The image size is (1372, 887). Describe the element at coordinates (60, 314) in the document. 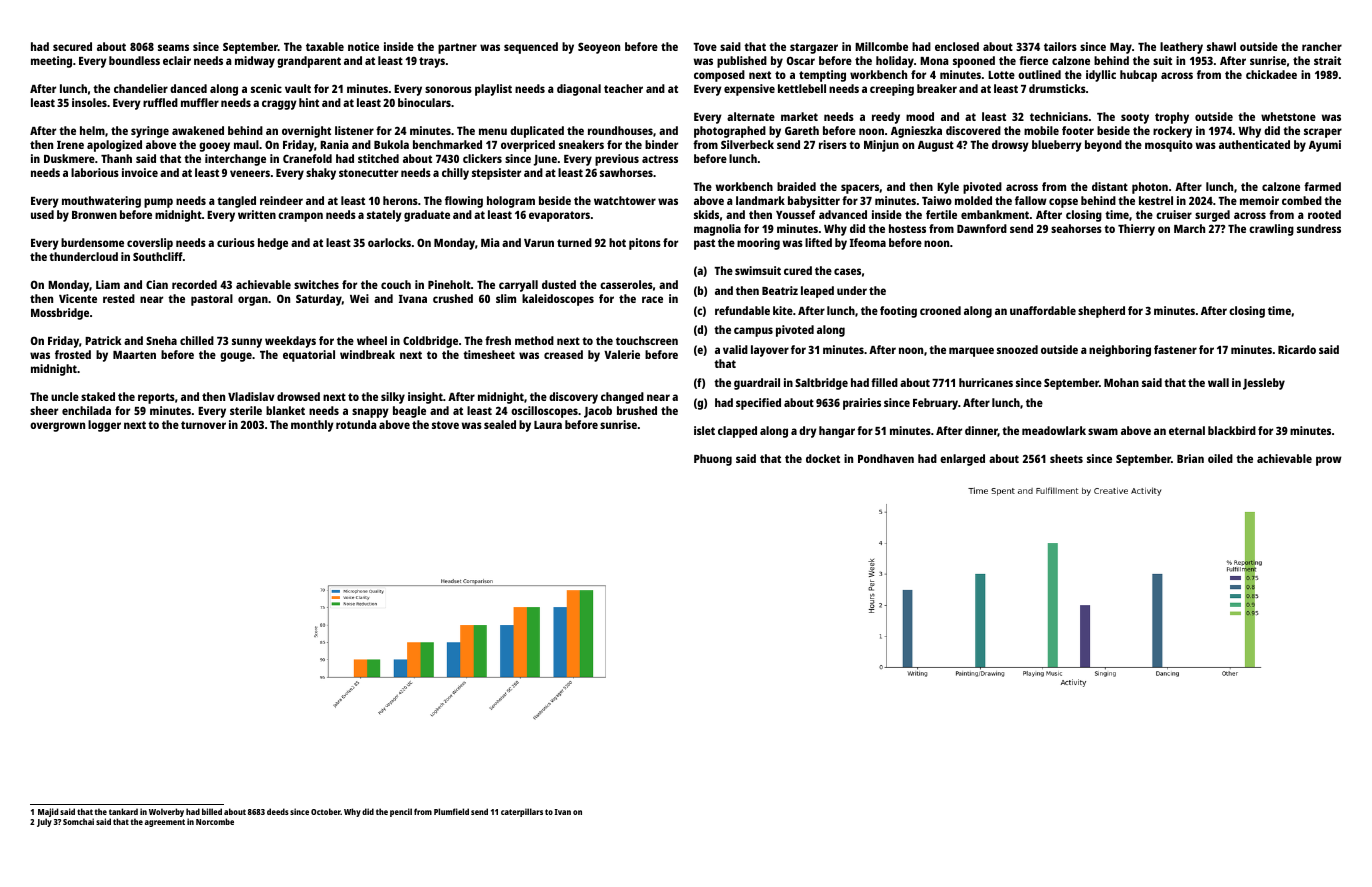

I see `Mossbridge` at that location.
